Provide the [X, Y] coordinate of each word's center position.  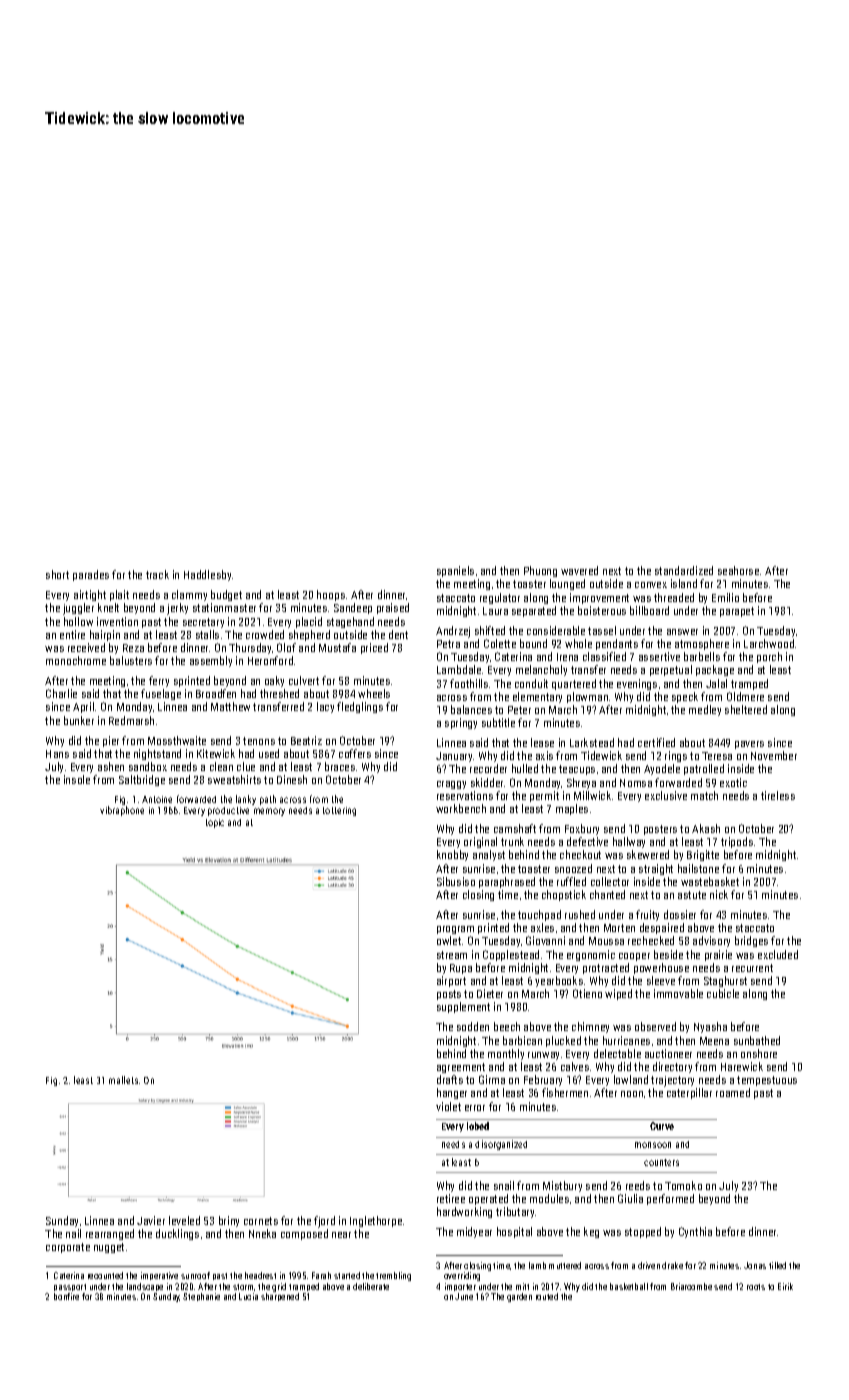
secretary [203, 623]
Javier [151, 1220]
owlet [449, 940]
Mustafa [337, 647]
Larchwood [769, 643]
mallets [123, 1080]
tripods [737, 842]
